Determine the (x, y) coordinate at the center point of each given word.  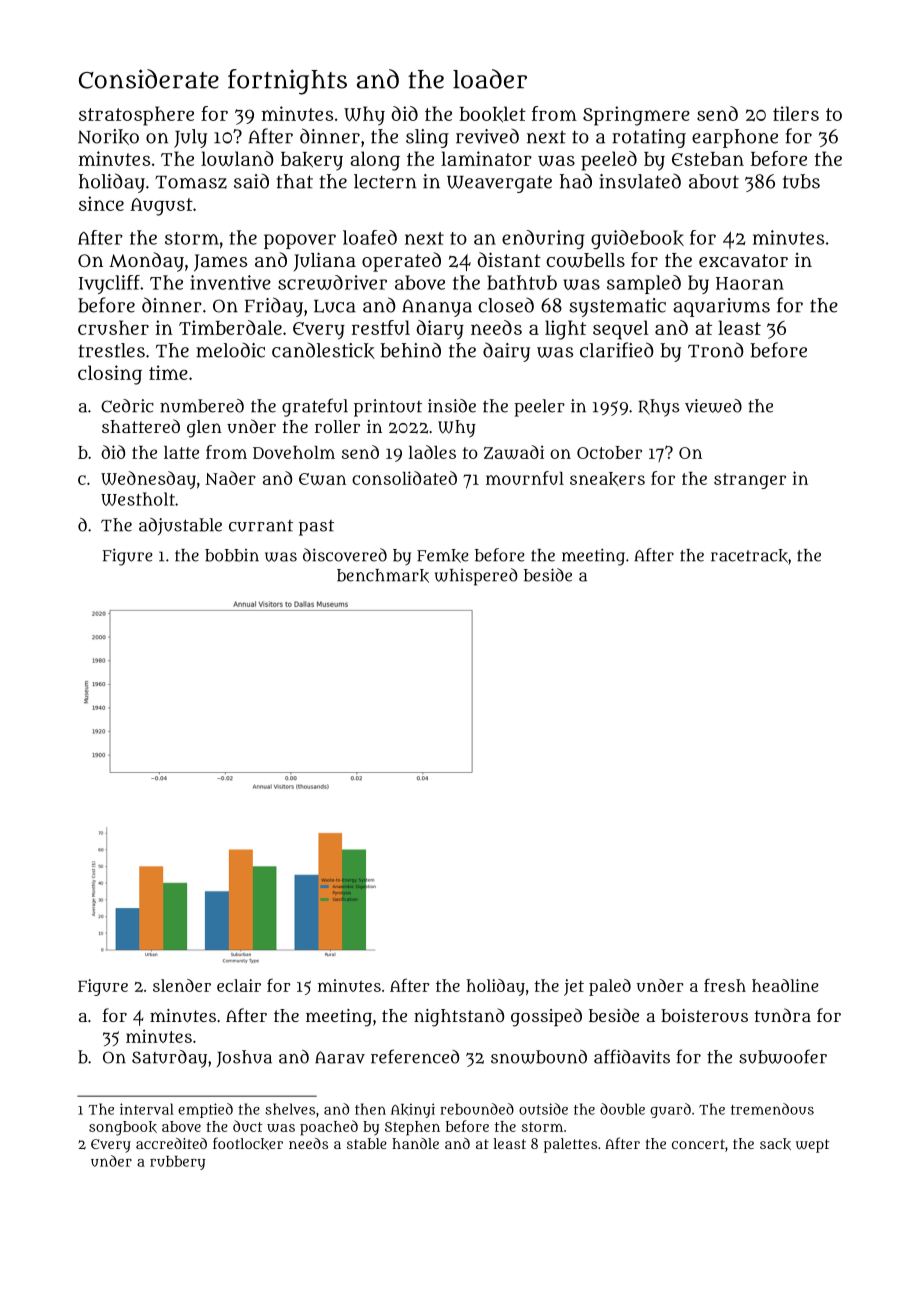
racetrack (749, 556)
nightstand (459, 1017)
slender (182, 985)
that (295, 181)
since (101, 203)
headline (785, 985)
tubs (801, 181)
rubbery (177, 1163)
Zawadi (514, 452)
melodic (230, 350)
